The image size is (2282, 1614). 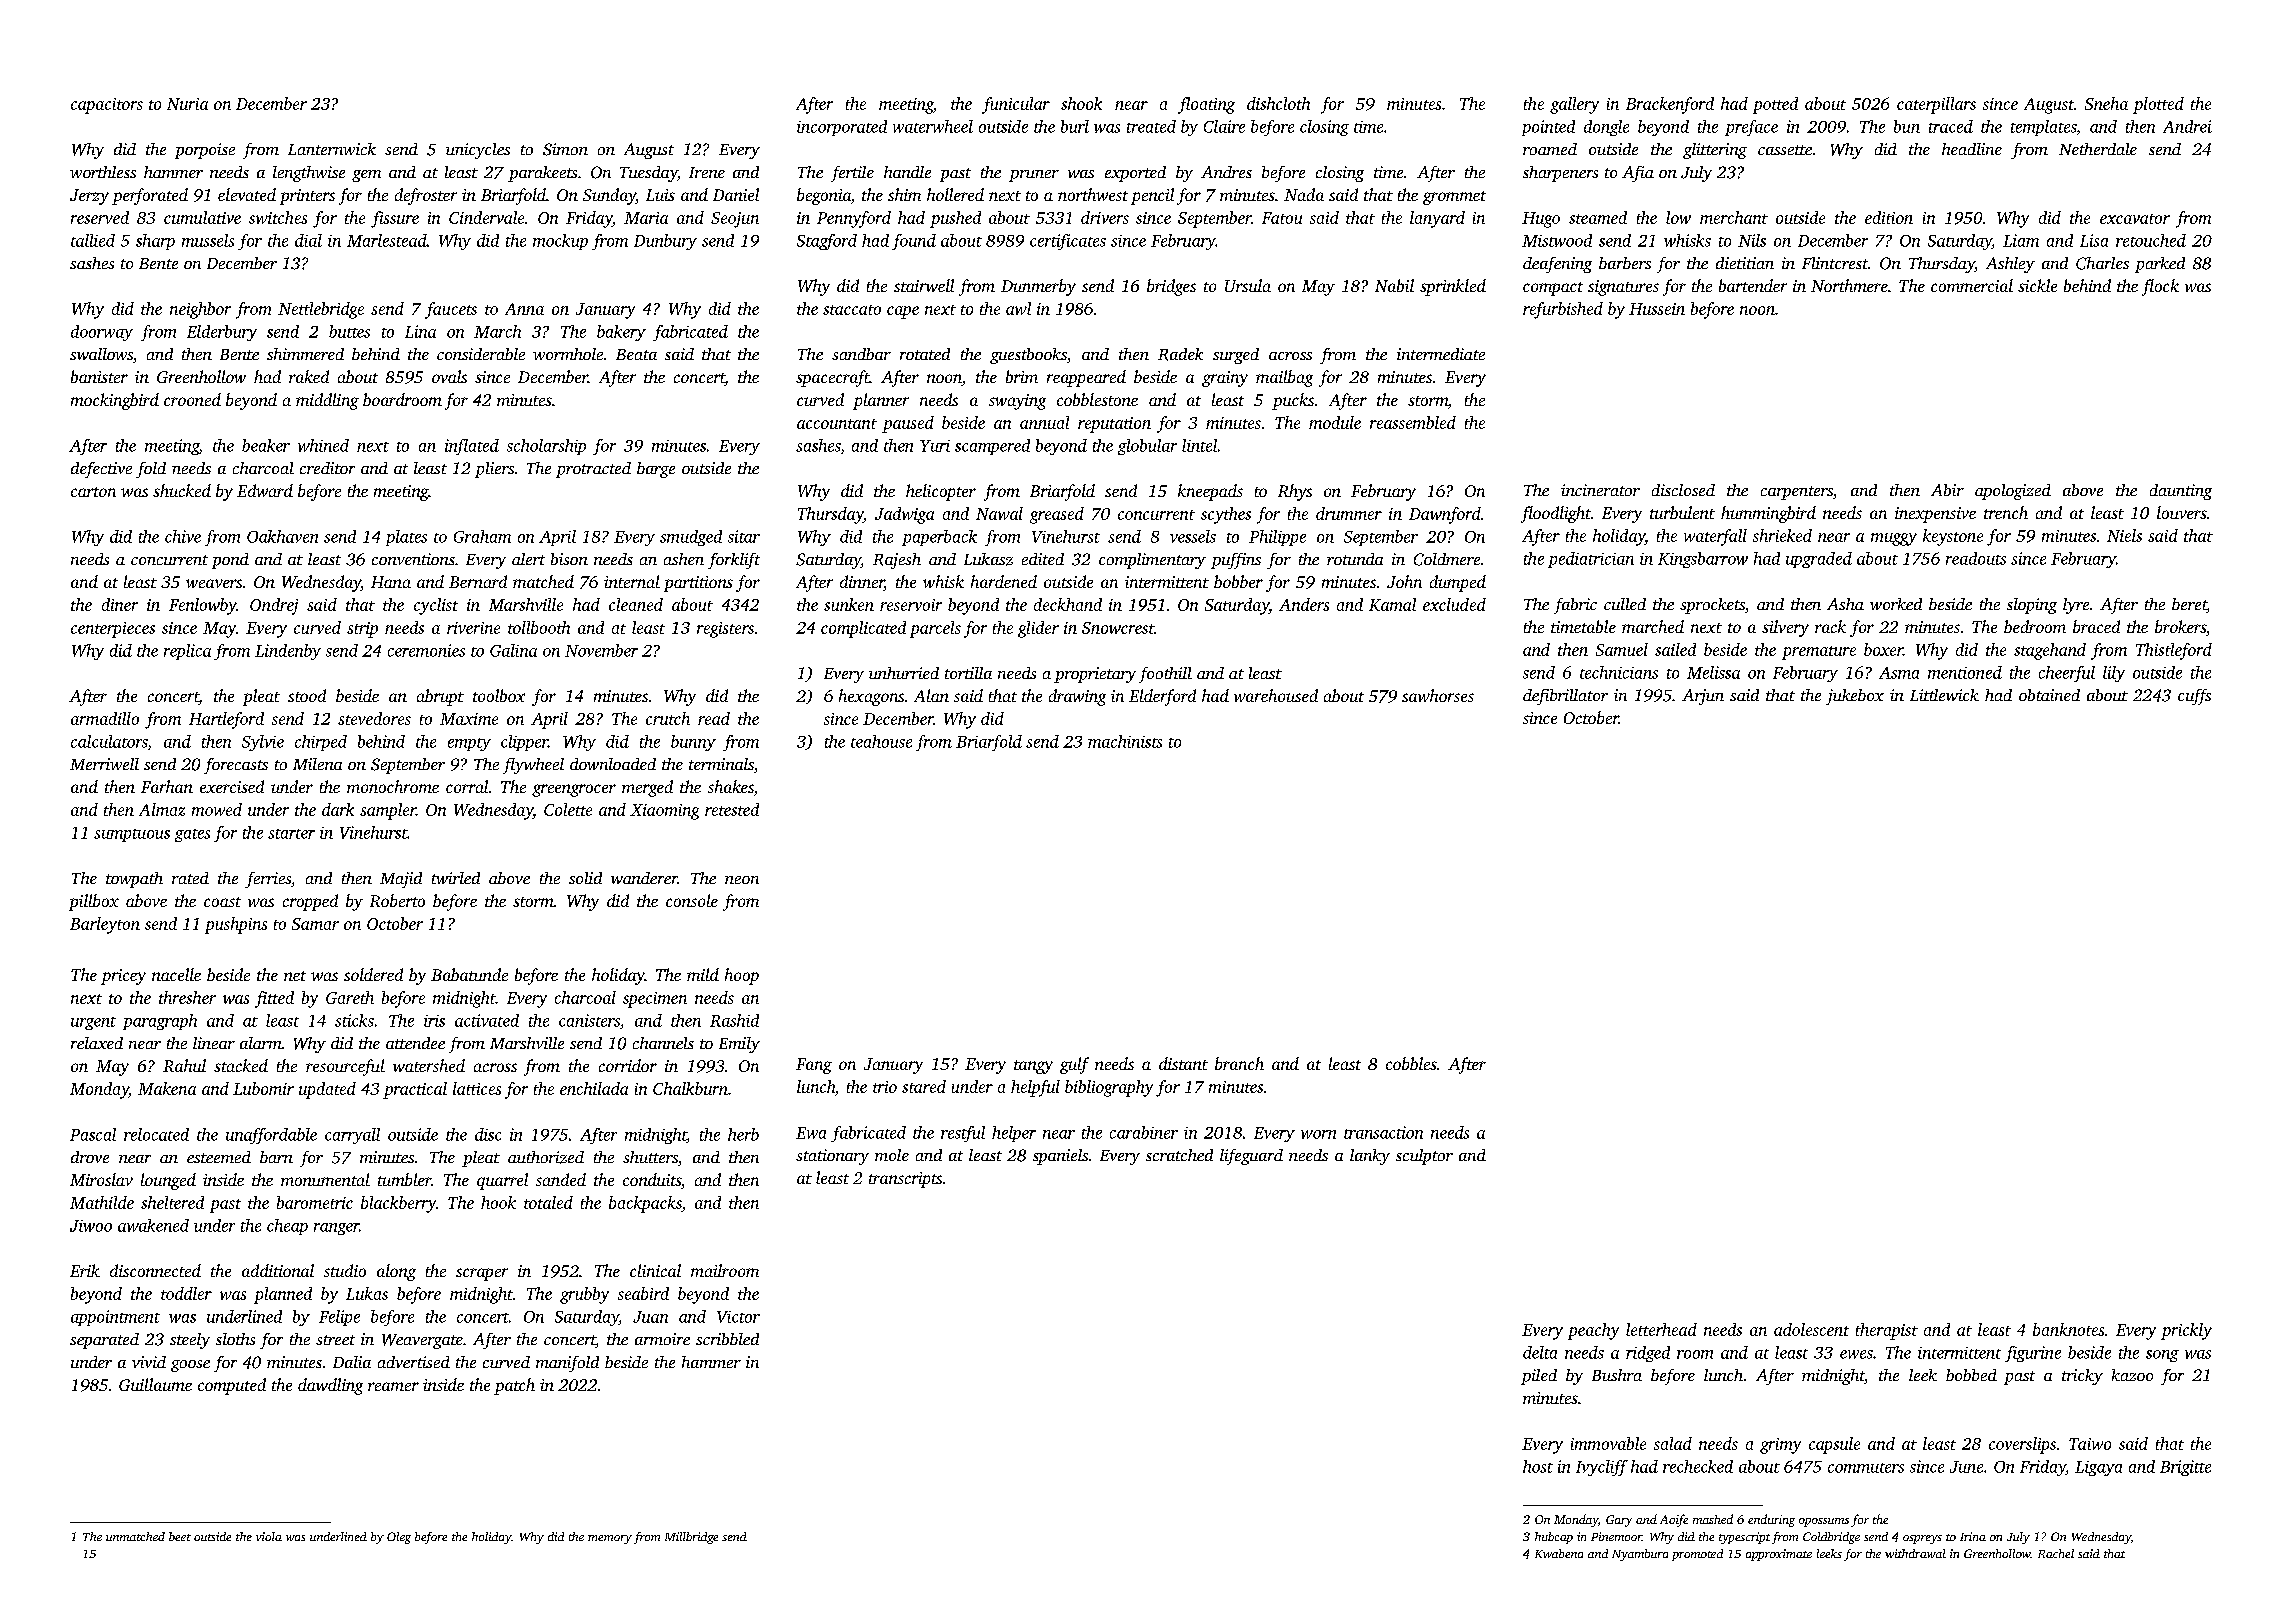 I want to click on certificates, so click(x=1068, y=242).
